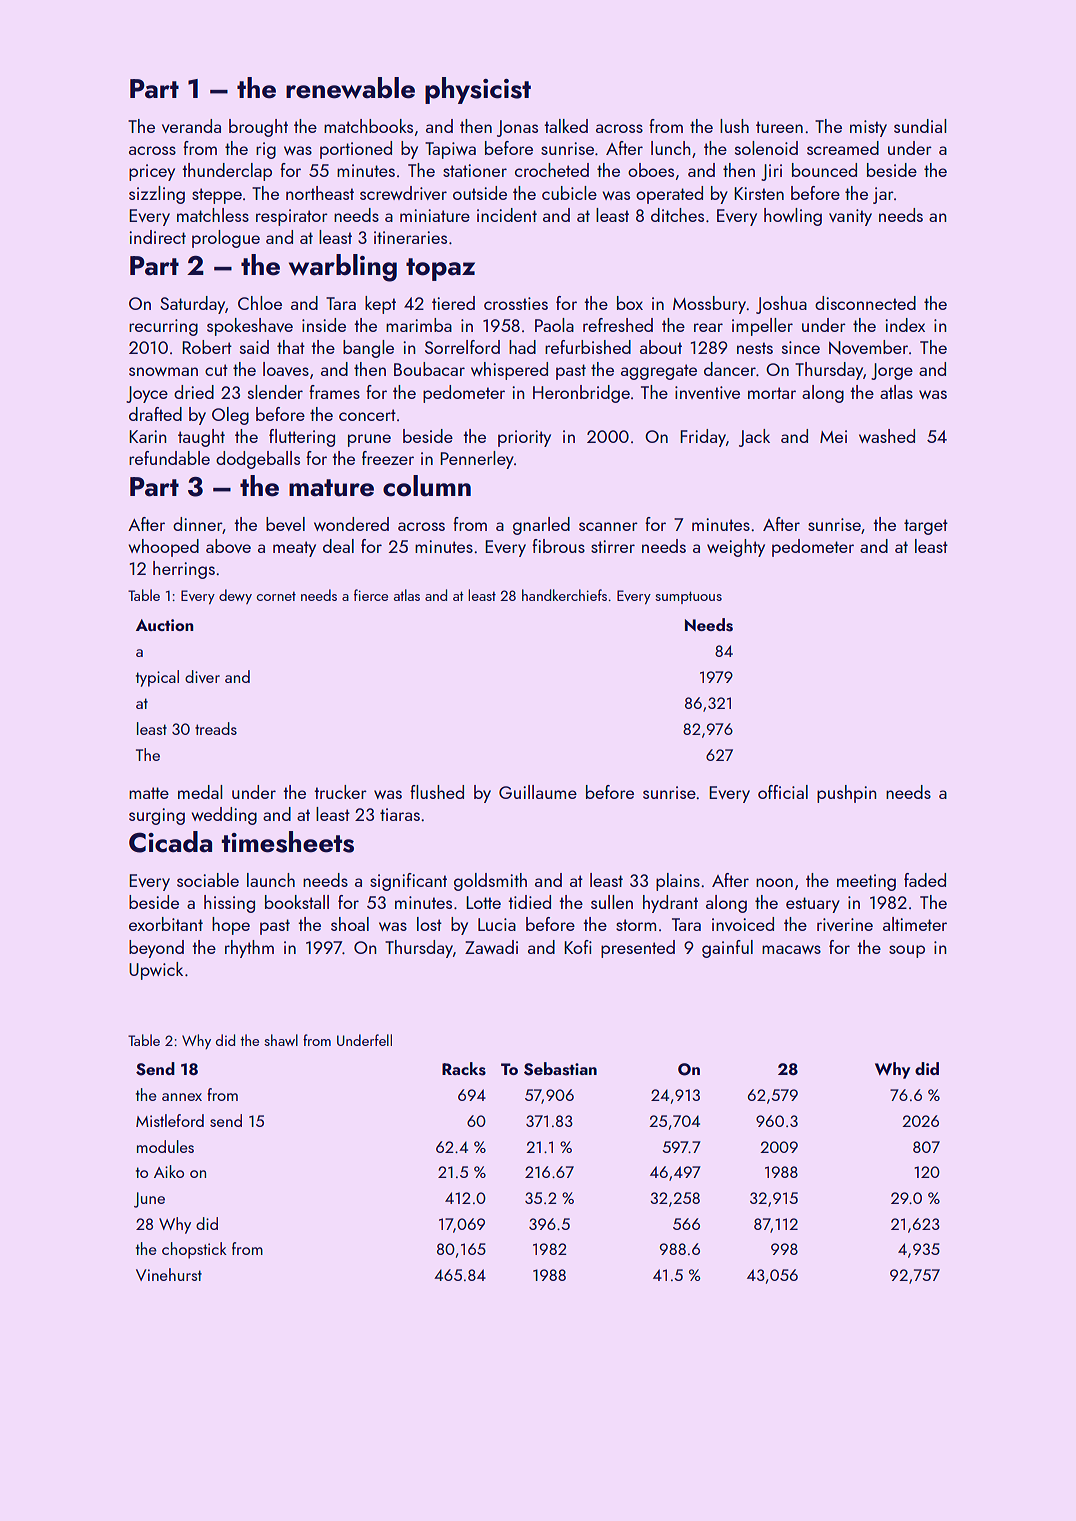  I want to click on shoal, so click(350, 924).
